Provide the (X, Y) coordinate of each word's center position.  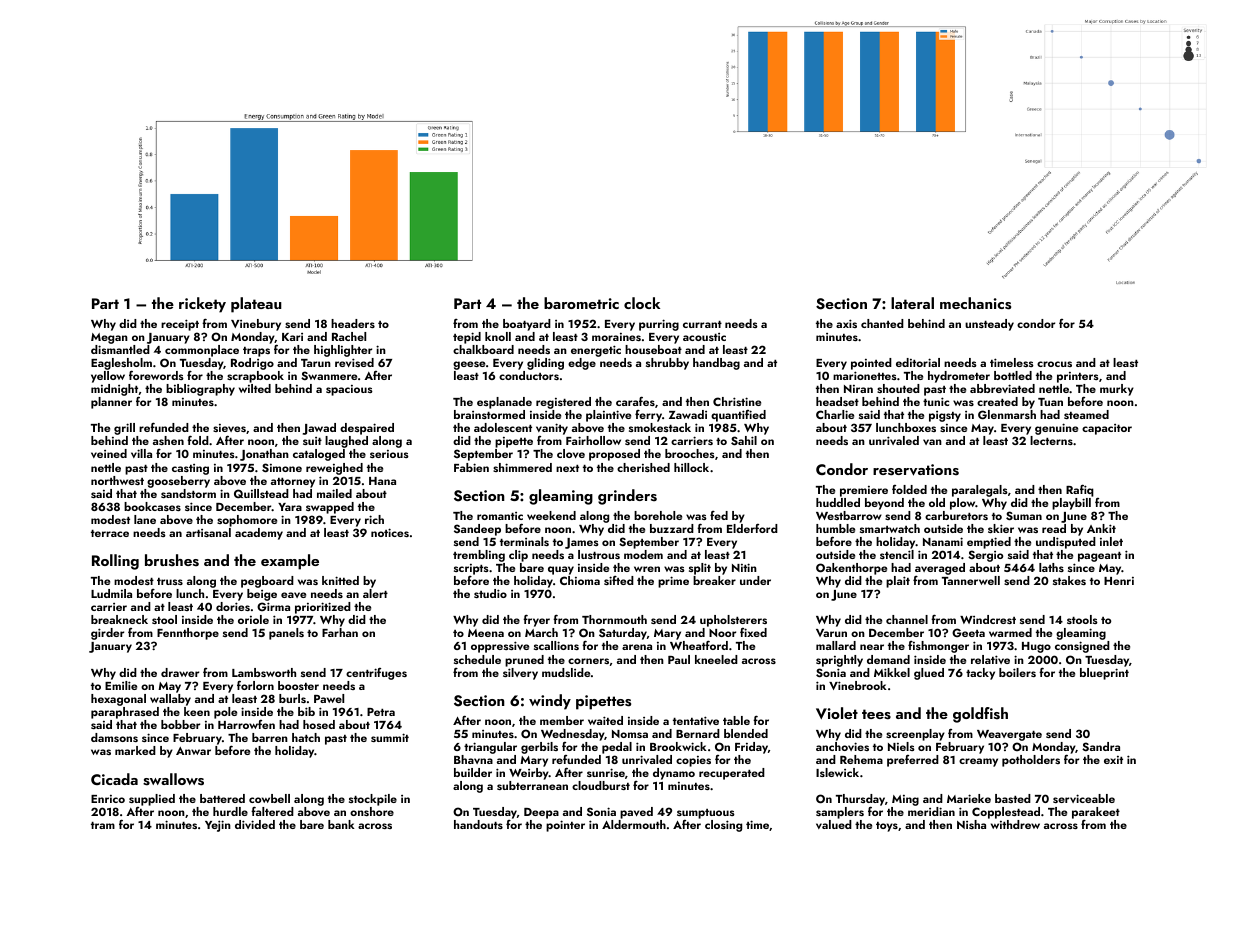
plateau (256, 305)
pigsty (945, 416)
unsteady (989, 325)
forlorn (255, 685)
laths (1051, 567)
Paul (679, 659)
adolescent (503, 427)
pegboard (267, 582)
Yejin (218, 826)
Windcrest (988, 619)
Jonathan (264, 455)
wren (647, 569)
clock (642, 303)
